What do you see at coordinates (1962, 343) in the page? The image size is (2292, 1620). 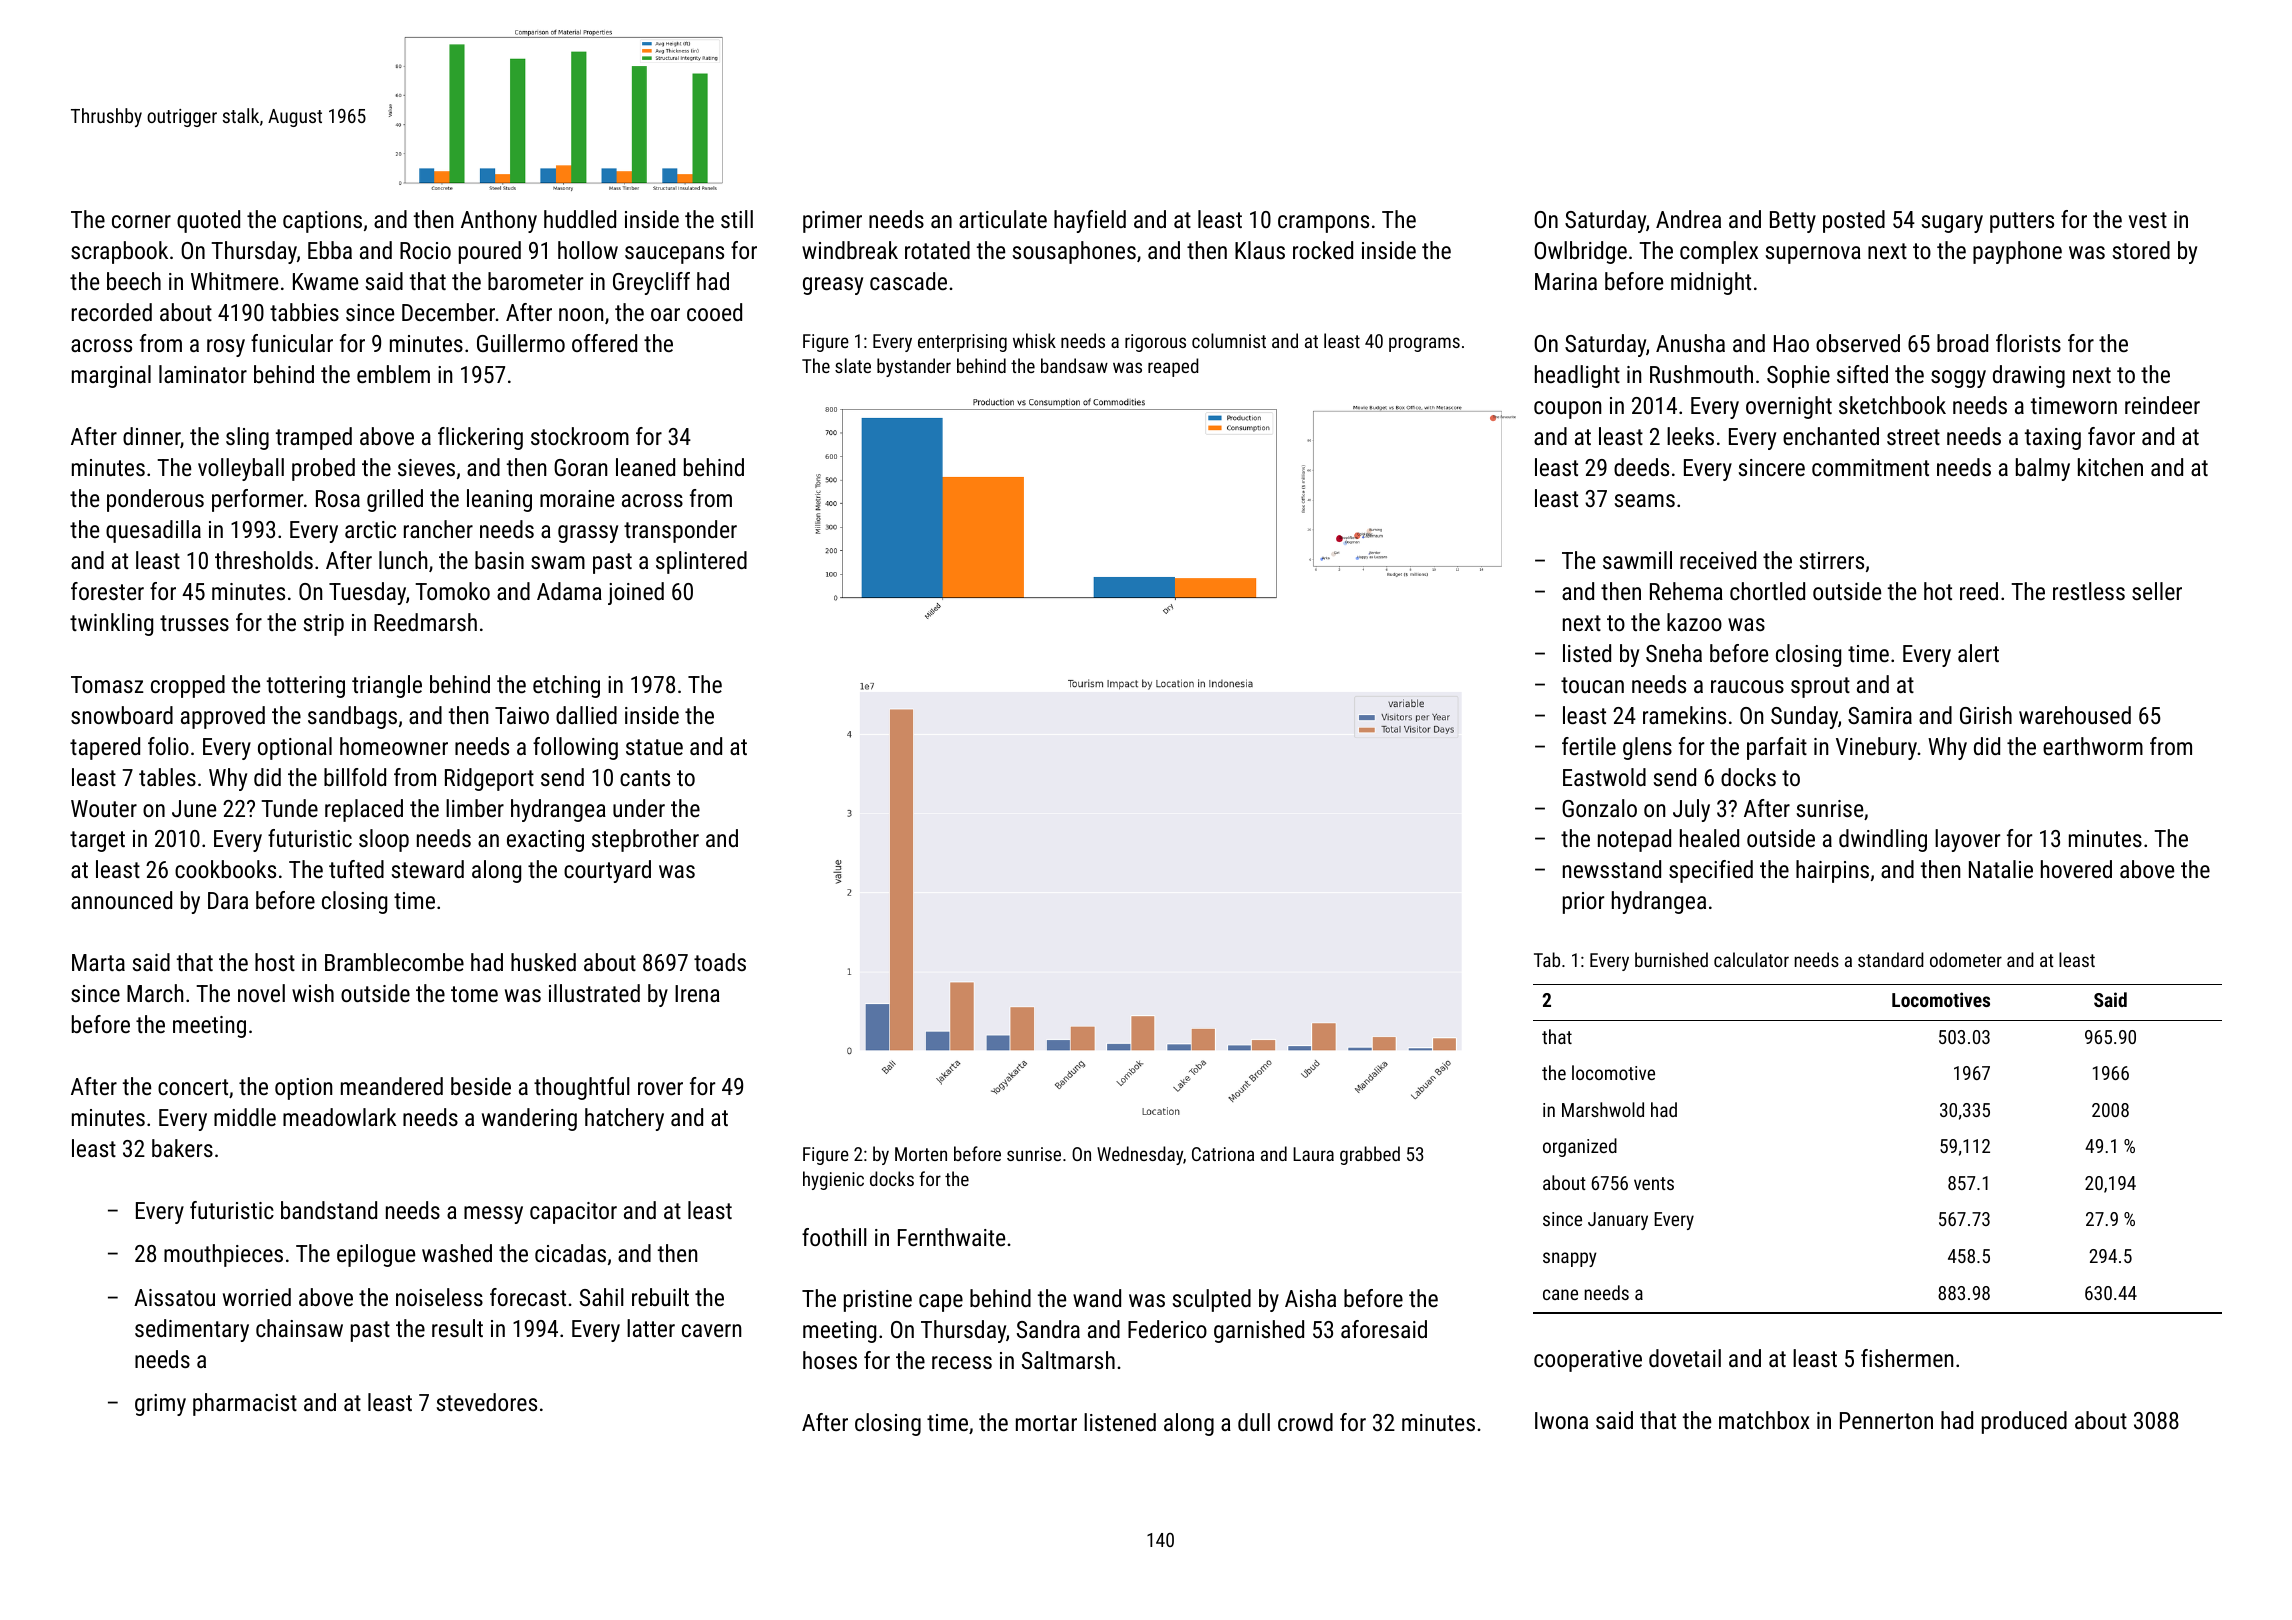 I see `broad` at bounding box center [1962, 343].
